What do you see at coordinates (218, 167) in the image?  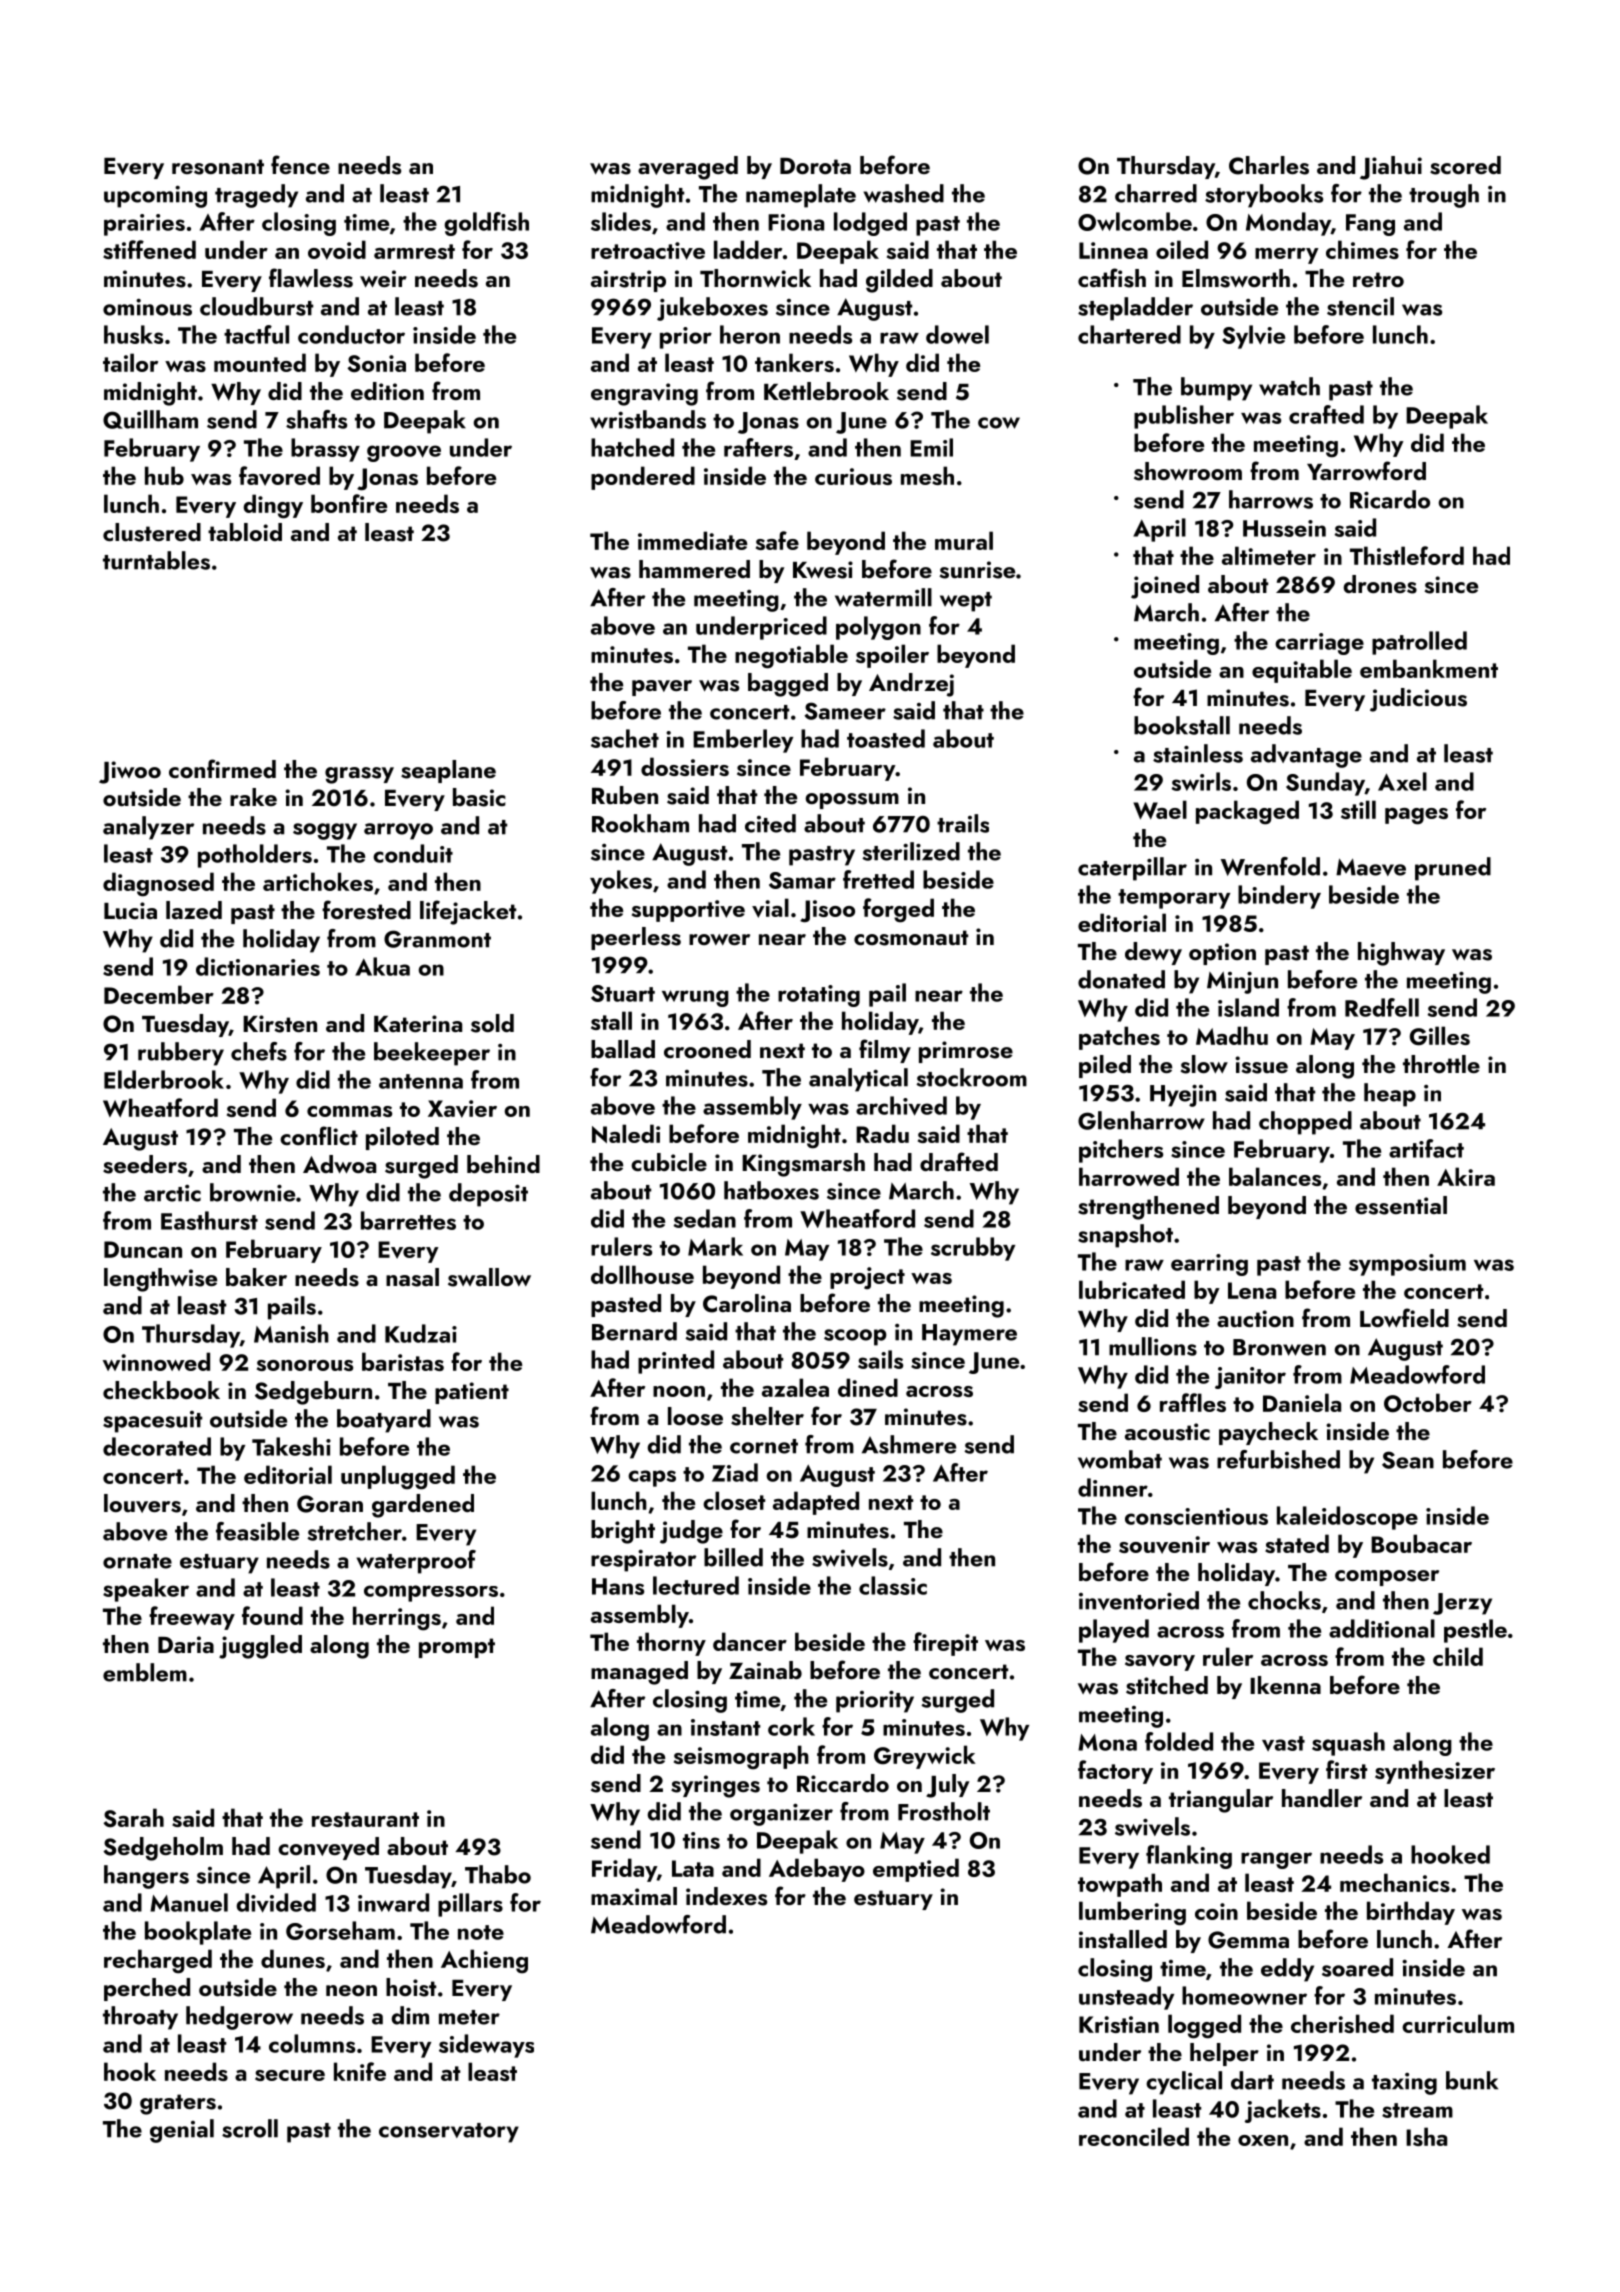 I see `resonant` at bounding box center [218, 167].
